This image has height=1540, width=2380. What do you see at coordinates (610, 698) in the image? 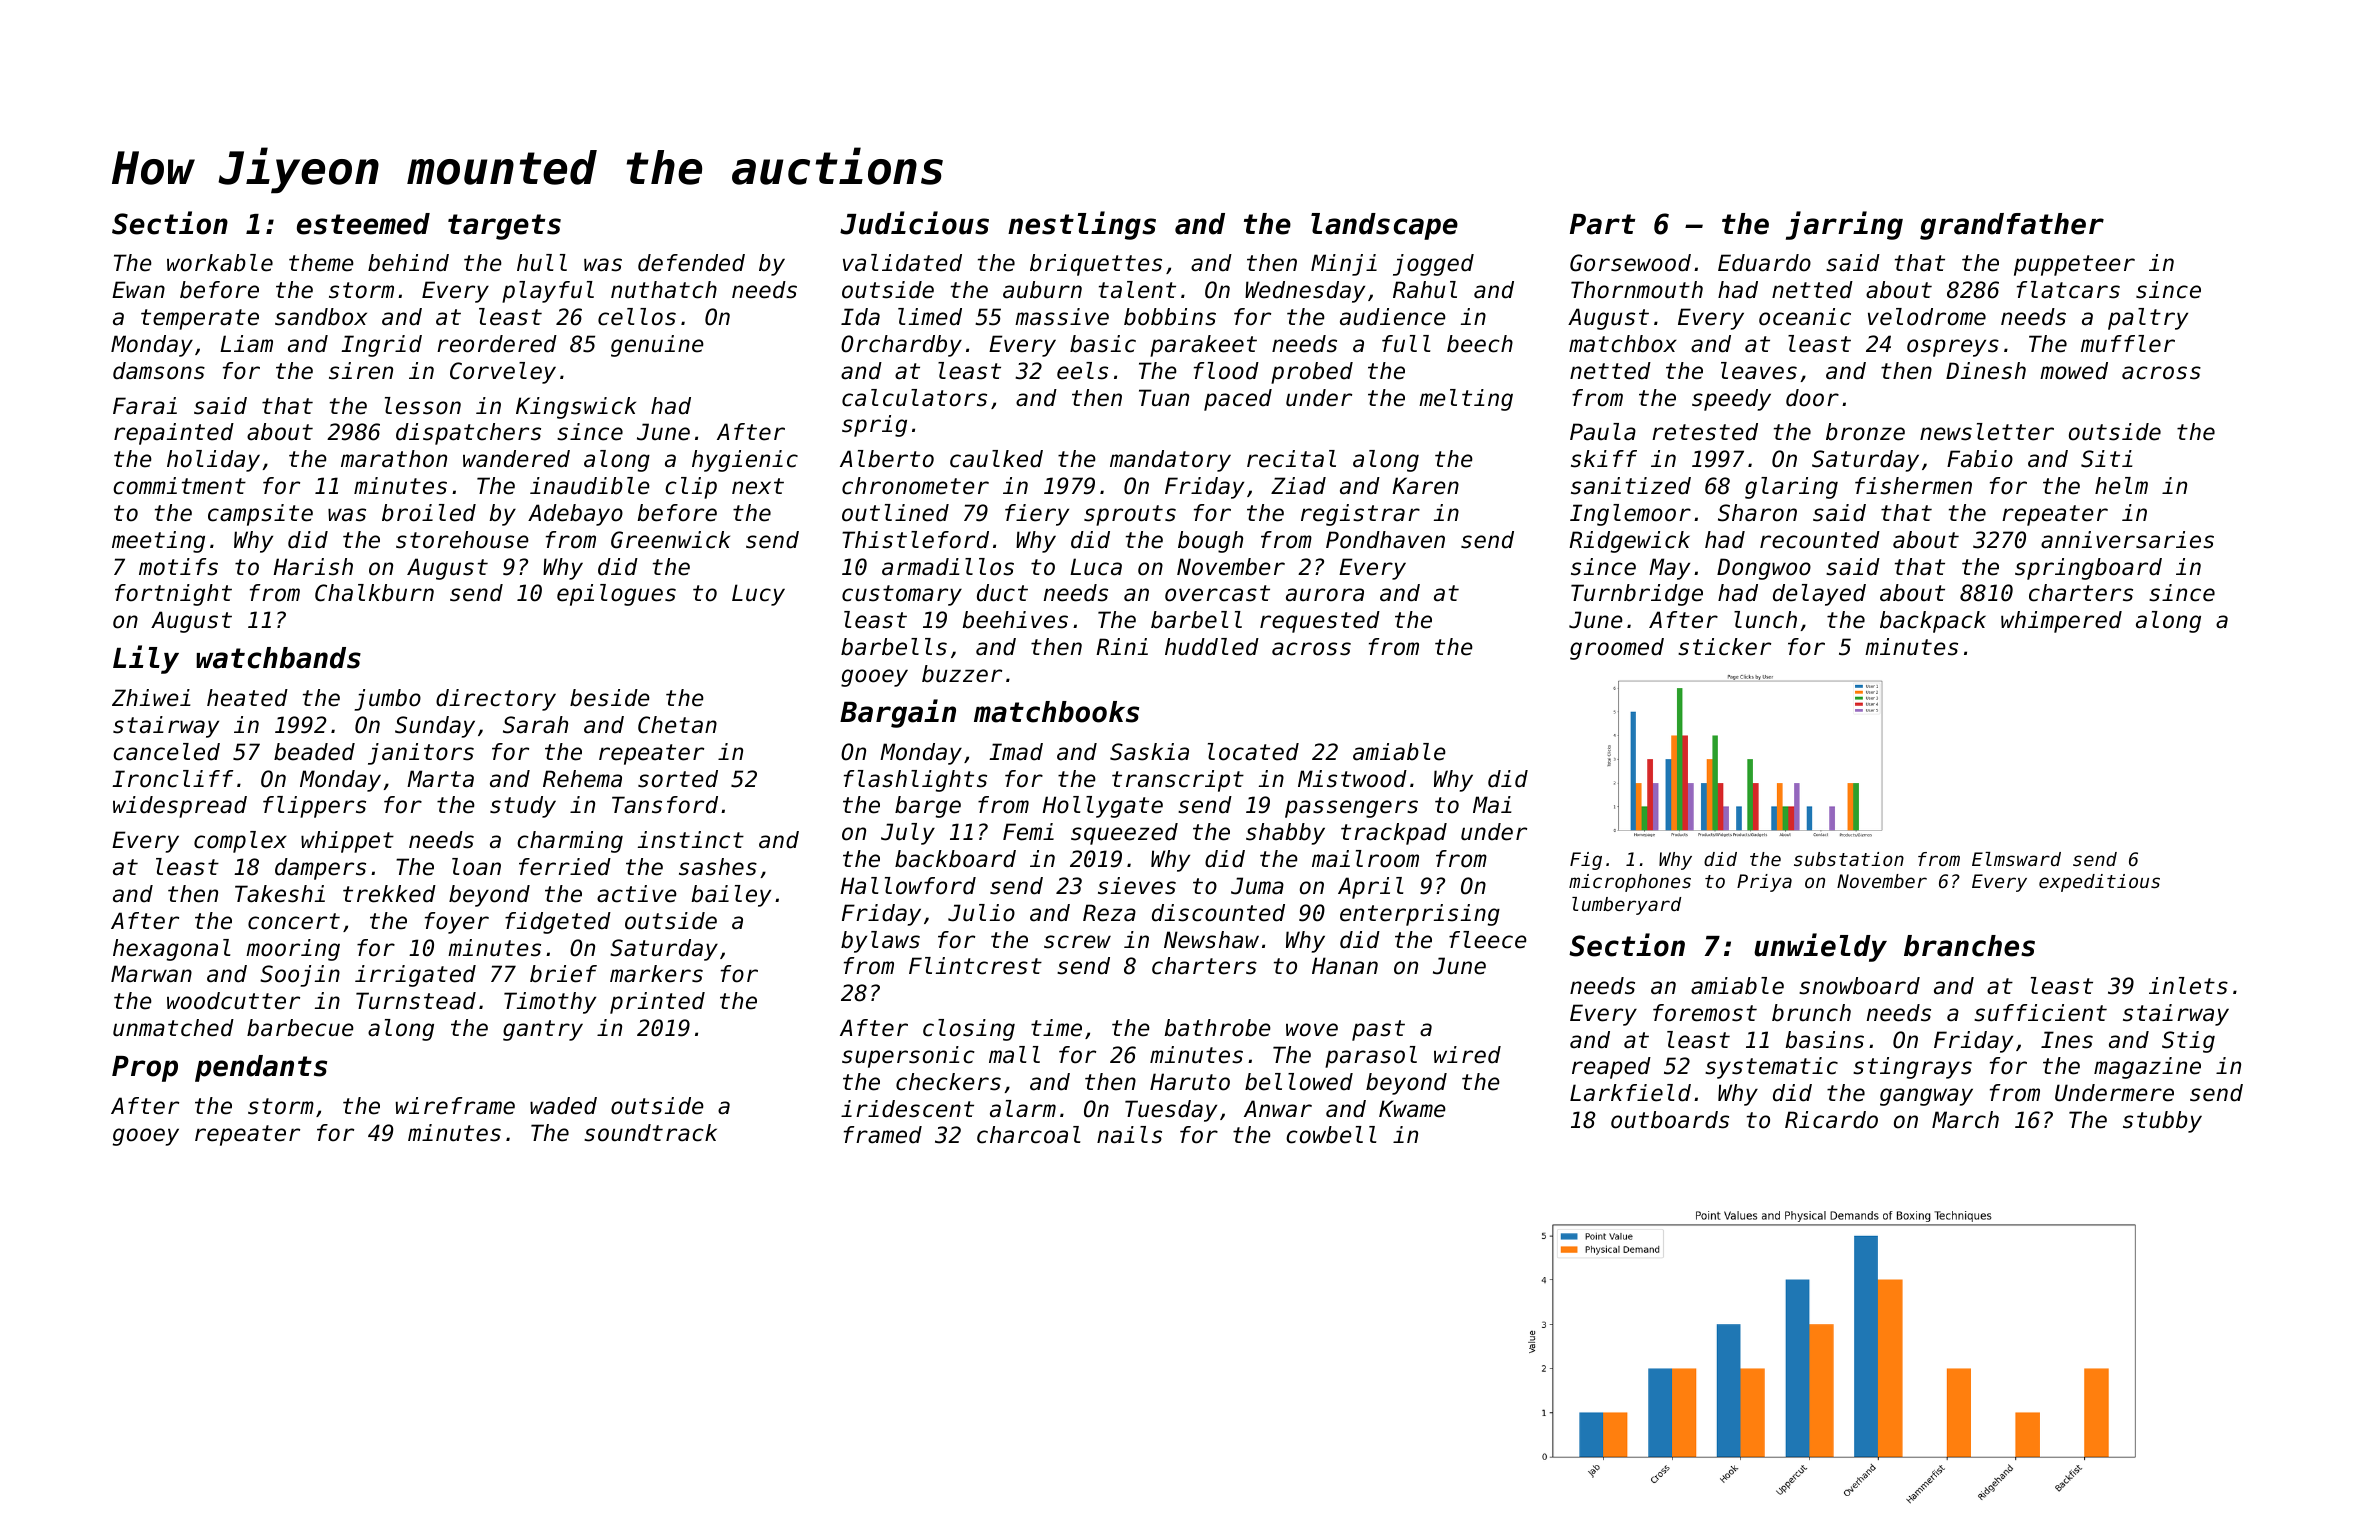
I see `beside` at bounding box center [610, 698].
